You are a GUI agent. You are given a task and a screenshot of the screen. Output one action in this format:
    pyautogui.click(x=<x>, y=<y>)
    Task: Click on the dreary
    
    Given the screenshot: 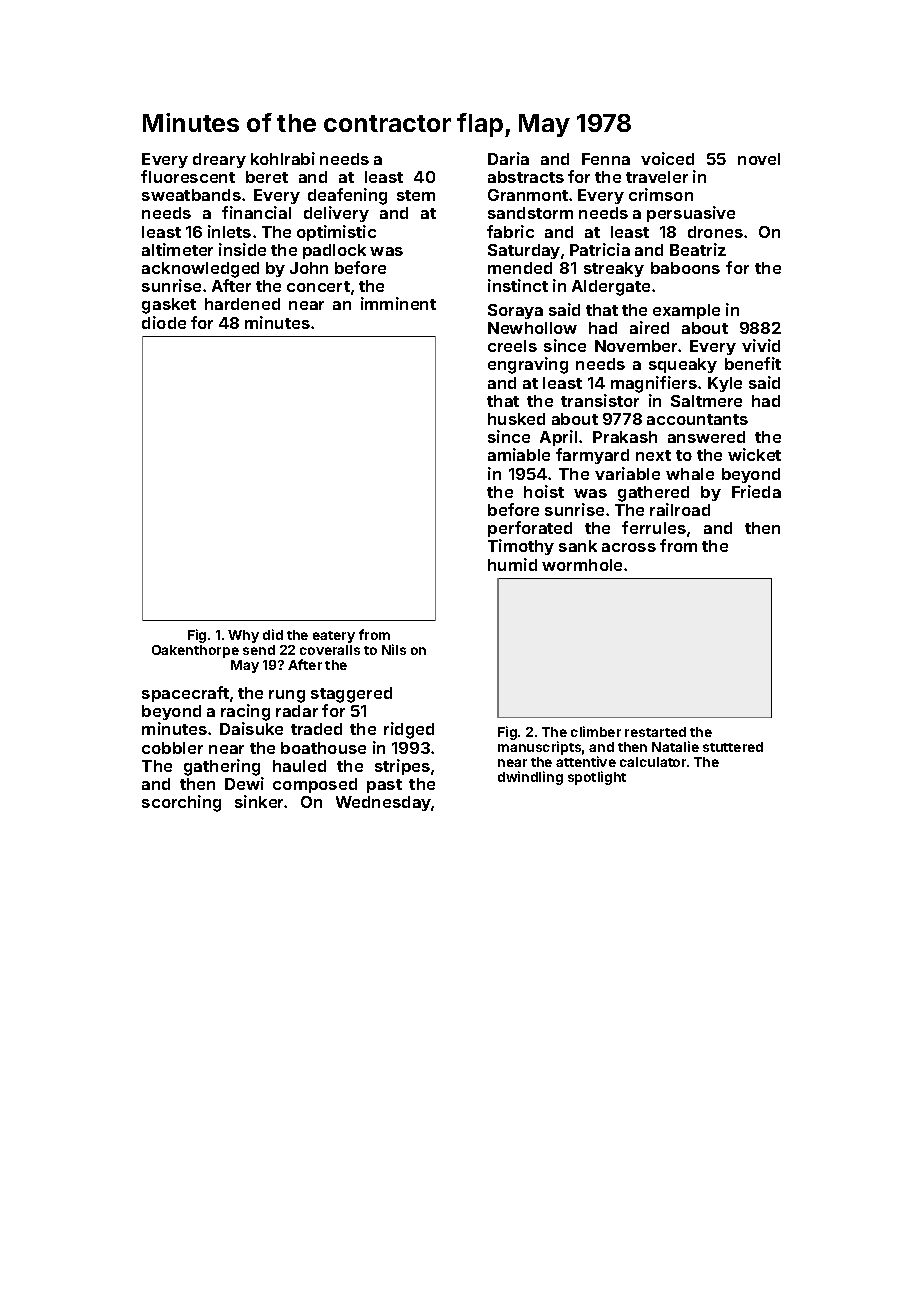 What is the action you would take?
    pyautogui.click(x=219, y=160)
